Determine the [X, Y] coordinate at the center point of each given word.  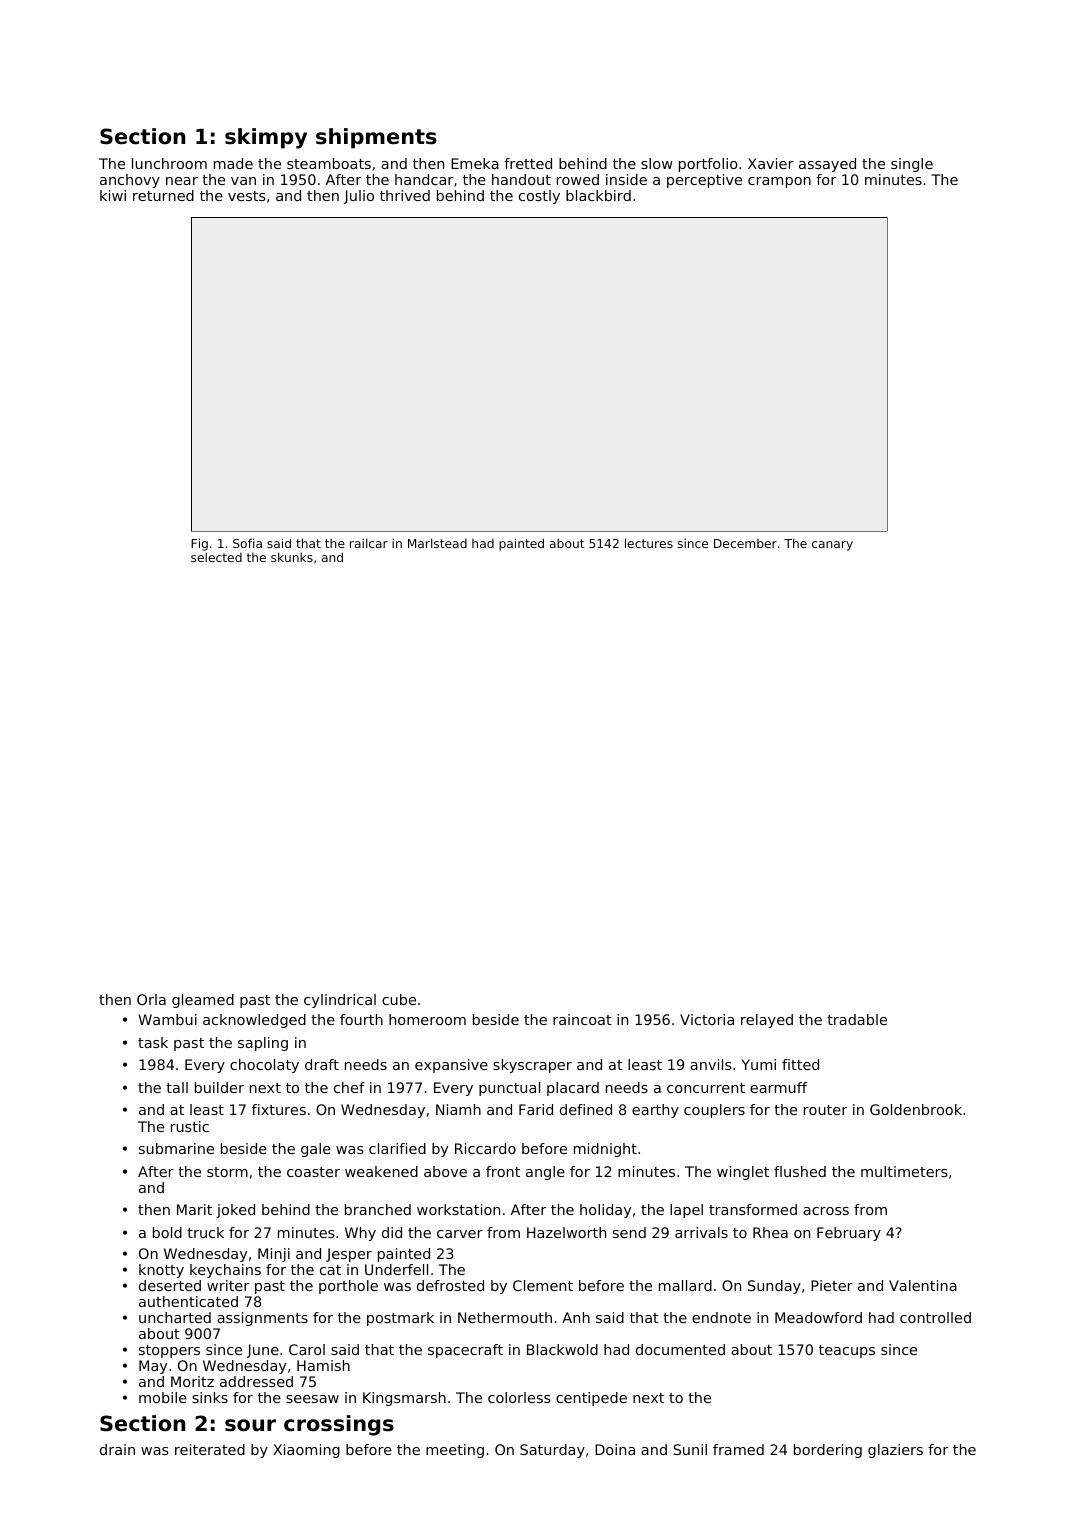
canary [832, 546]
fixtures [279, 1109]
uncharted [175, 1317]
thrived [405, 195]
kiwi [113, 195]
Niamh [458, 1109]
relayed [767, 1021]
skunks [292, 557]
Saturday [552, 1451]
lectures [649, 543]
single [912, 165]
